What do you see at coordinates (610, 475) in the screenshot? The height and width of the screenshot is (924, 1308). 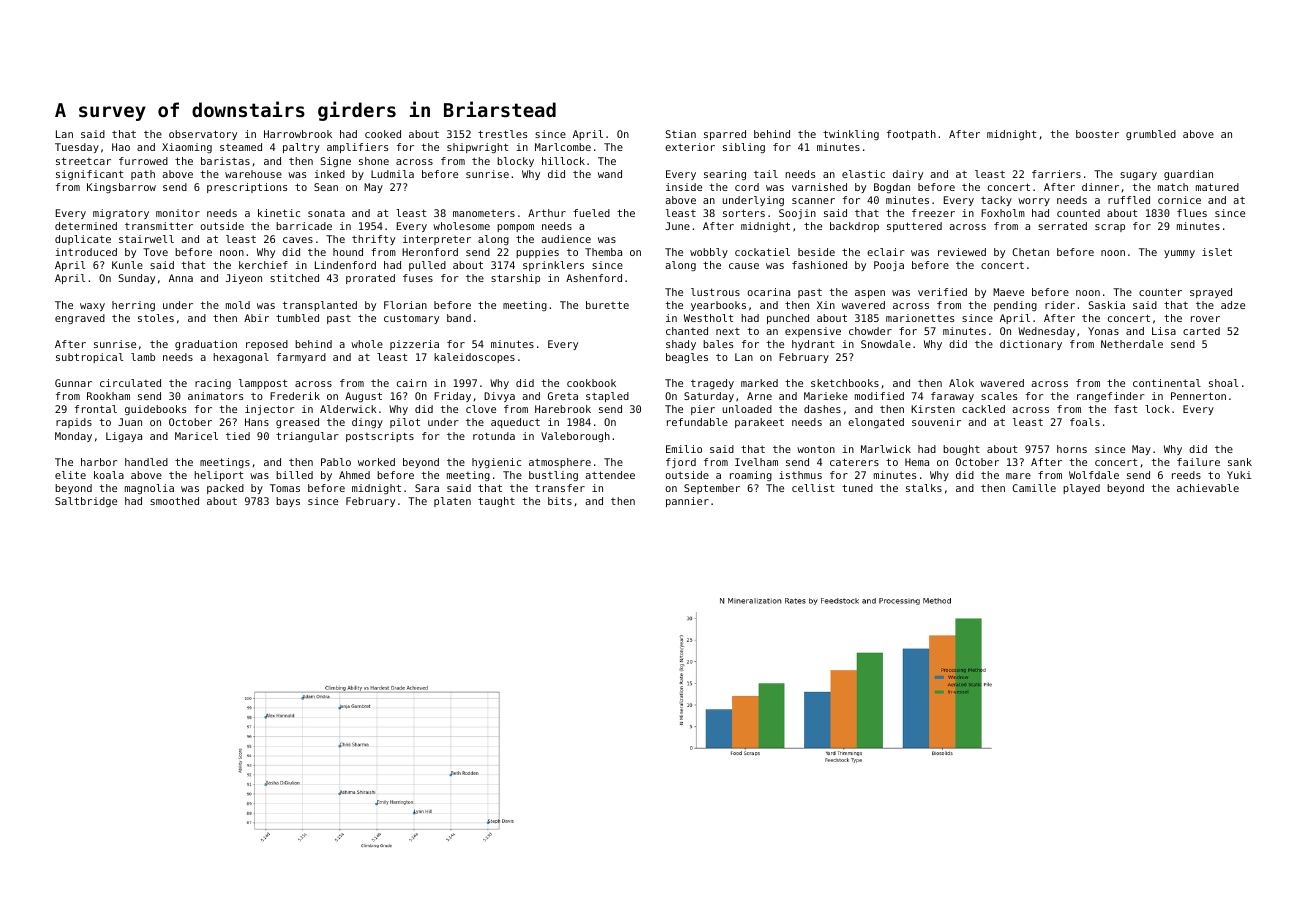 I see `attendee` at bounding box center [610, 475].
